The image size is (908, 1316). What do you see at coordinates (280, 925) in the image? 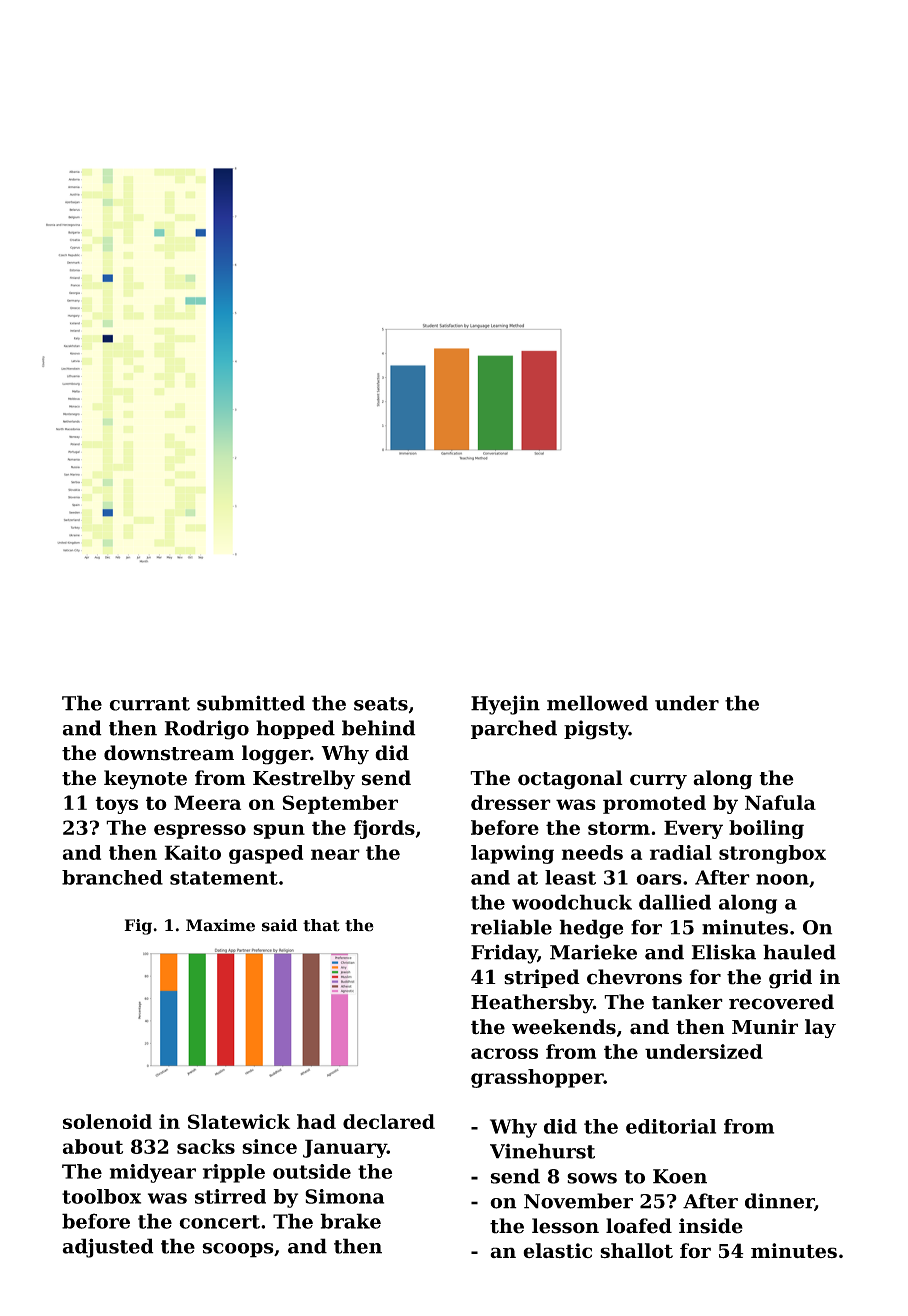
I see `said` at bounding box center [280, 925].
